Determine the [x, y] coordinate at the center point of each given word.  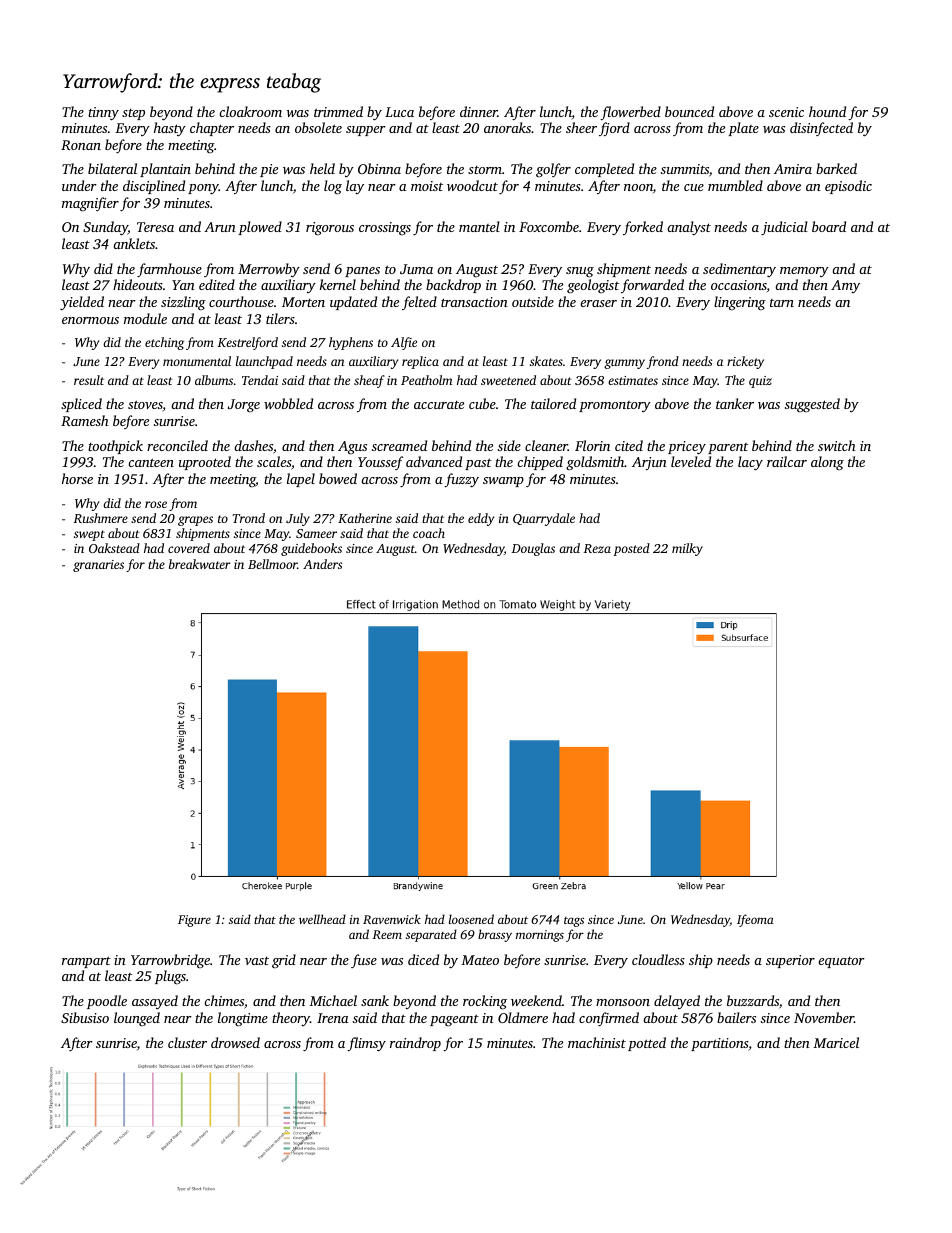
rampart [86, 962]
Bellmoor [273, 564]
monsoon [623, 1002]
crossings [385, 229]
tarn [782, 303]
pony [203, 189]
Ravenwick [392, 919]
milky [687, 549]
